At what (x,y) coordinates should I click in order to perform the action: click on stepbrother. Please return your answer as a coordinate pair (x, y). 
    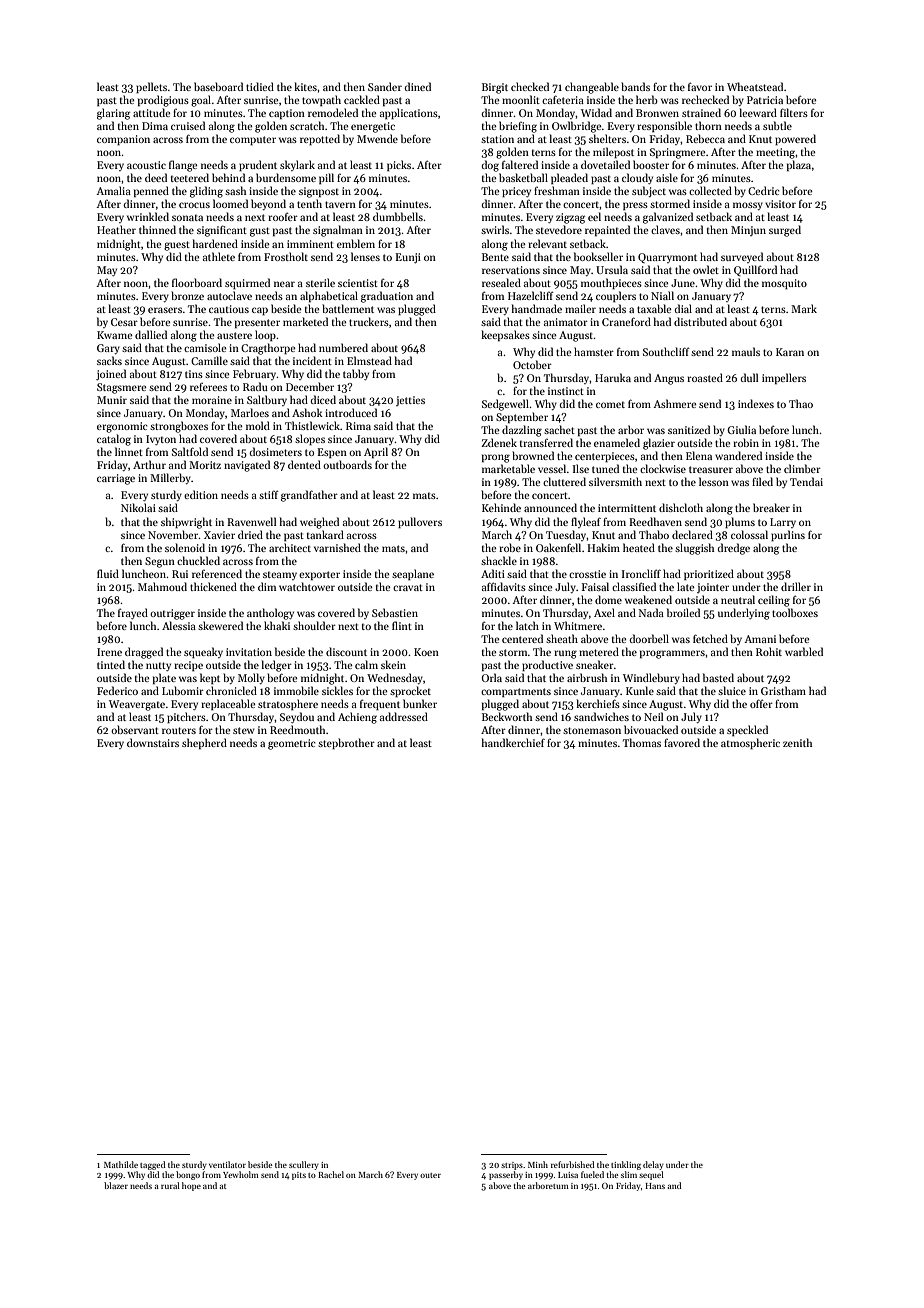
    Looking at the image, I should click on (346, 743).
